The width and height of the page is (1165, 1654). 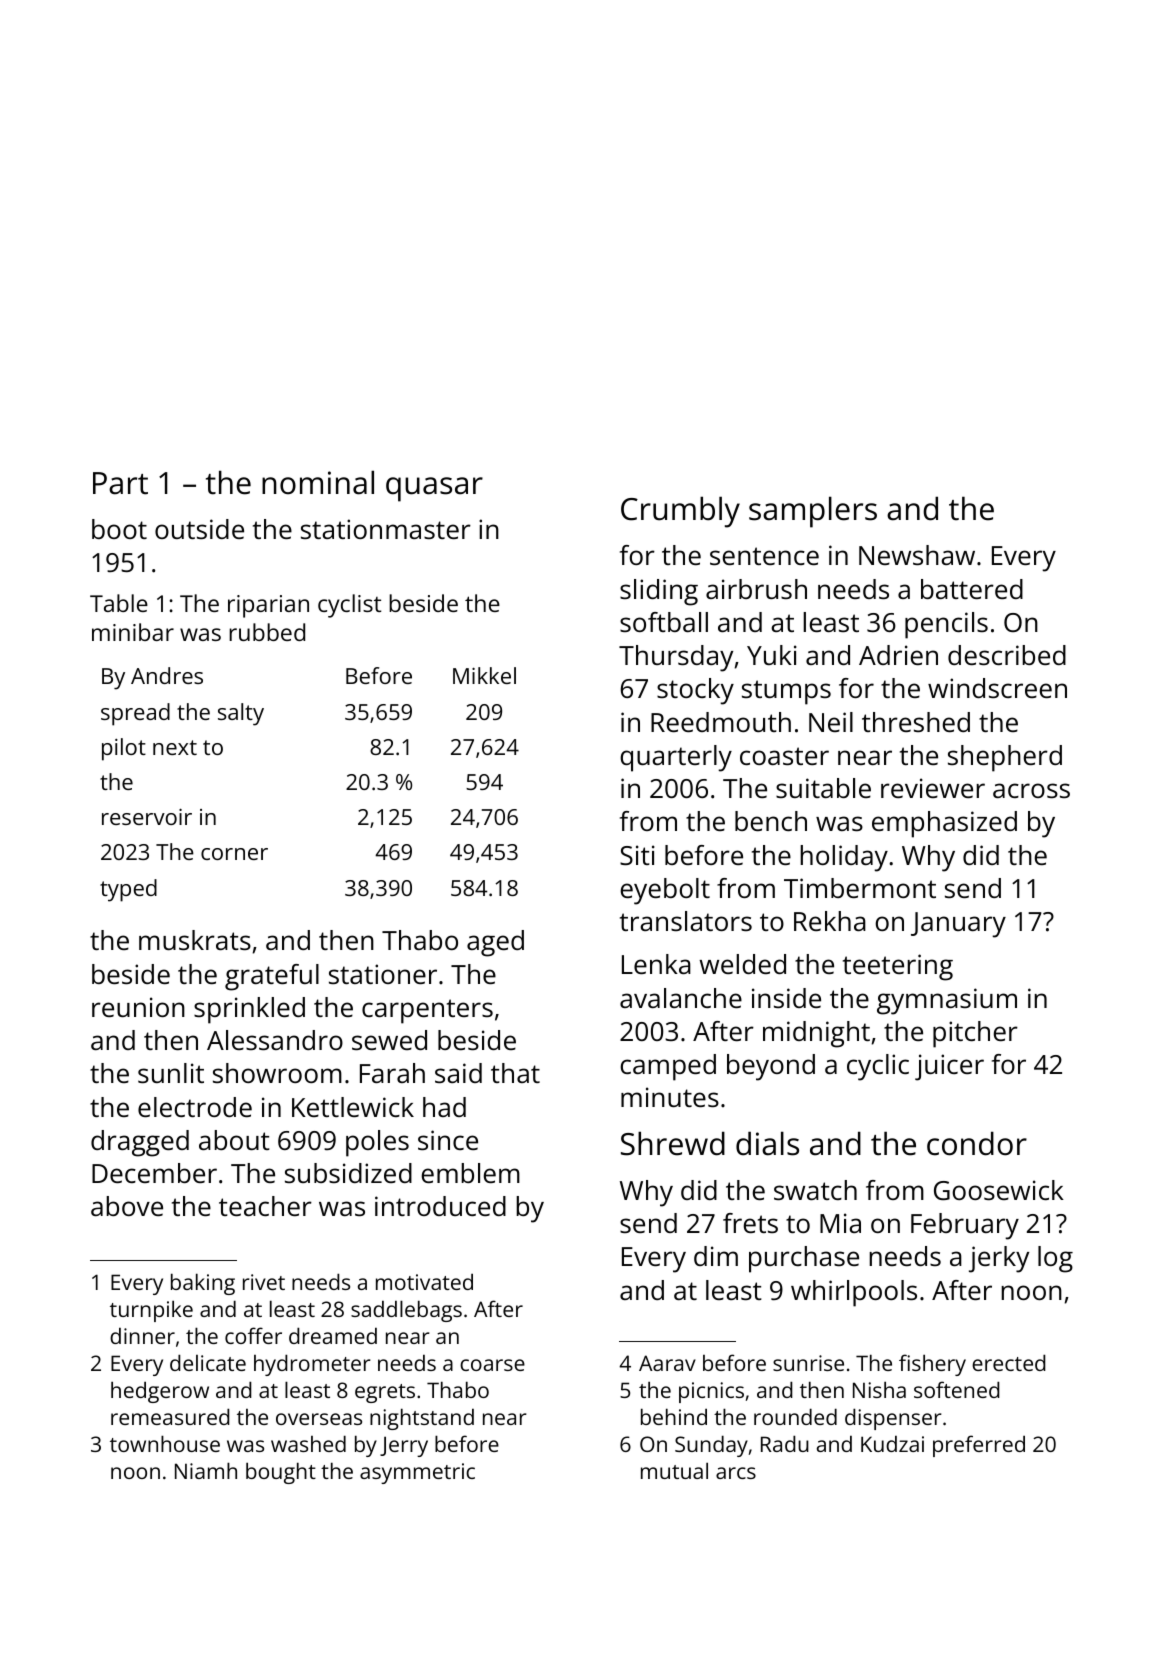 I want to click on described, so click(x=1007, y=655).
